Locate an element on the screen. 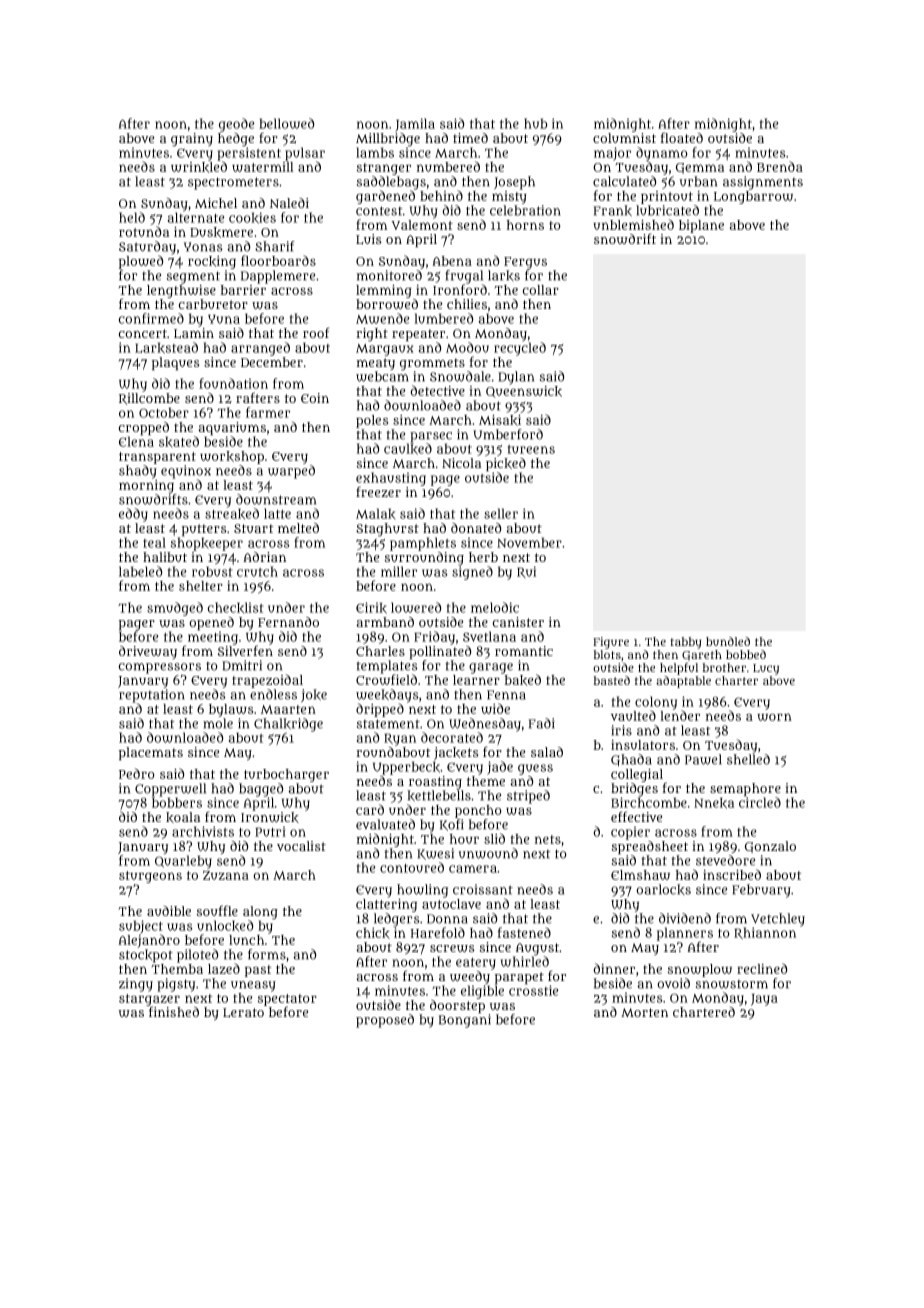 This screenshot has height=1308, width=924. floated is located at coordinates (682, 137).
